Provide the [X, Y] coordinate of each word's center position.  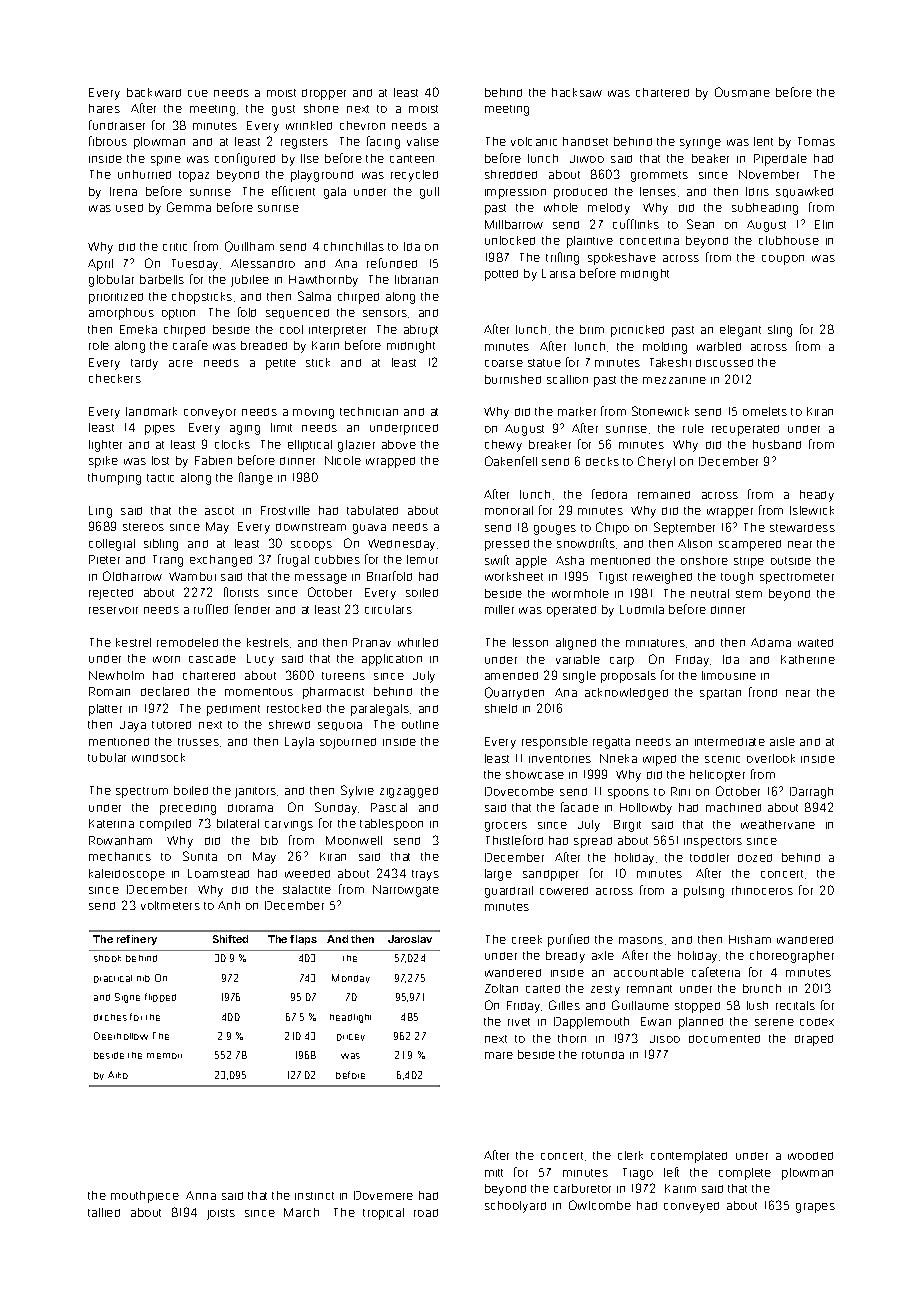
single [579, 677]
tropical [383, 1214]
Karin [325, 345]
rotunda [603, 1055]
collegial [112, 545]
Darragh [811, 793]
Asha [570, 560]
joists [221, 1214]
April [100, 265]
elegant [740, 331]
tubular [107, 757]
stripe [749, 562]
